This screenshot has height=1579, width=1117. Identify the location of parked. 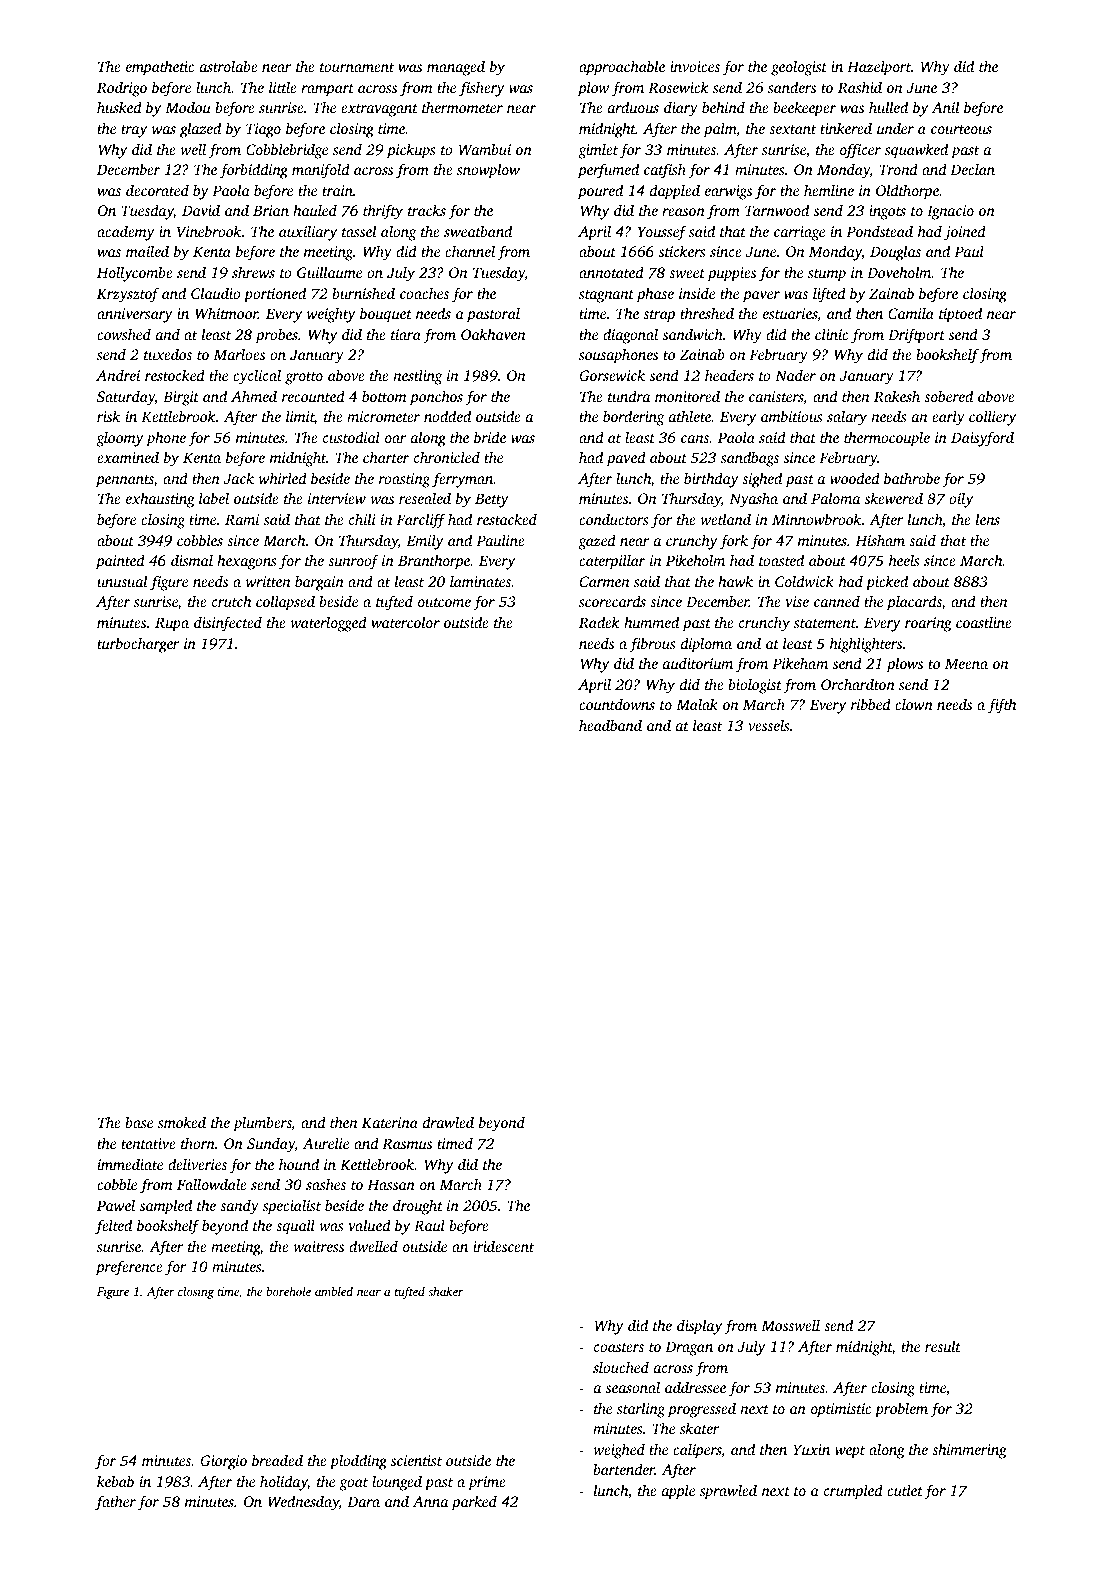
(474, 1503).
